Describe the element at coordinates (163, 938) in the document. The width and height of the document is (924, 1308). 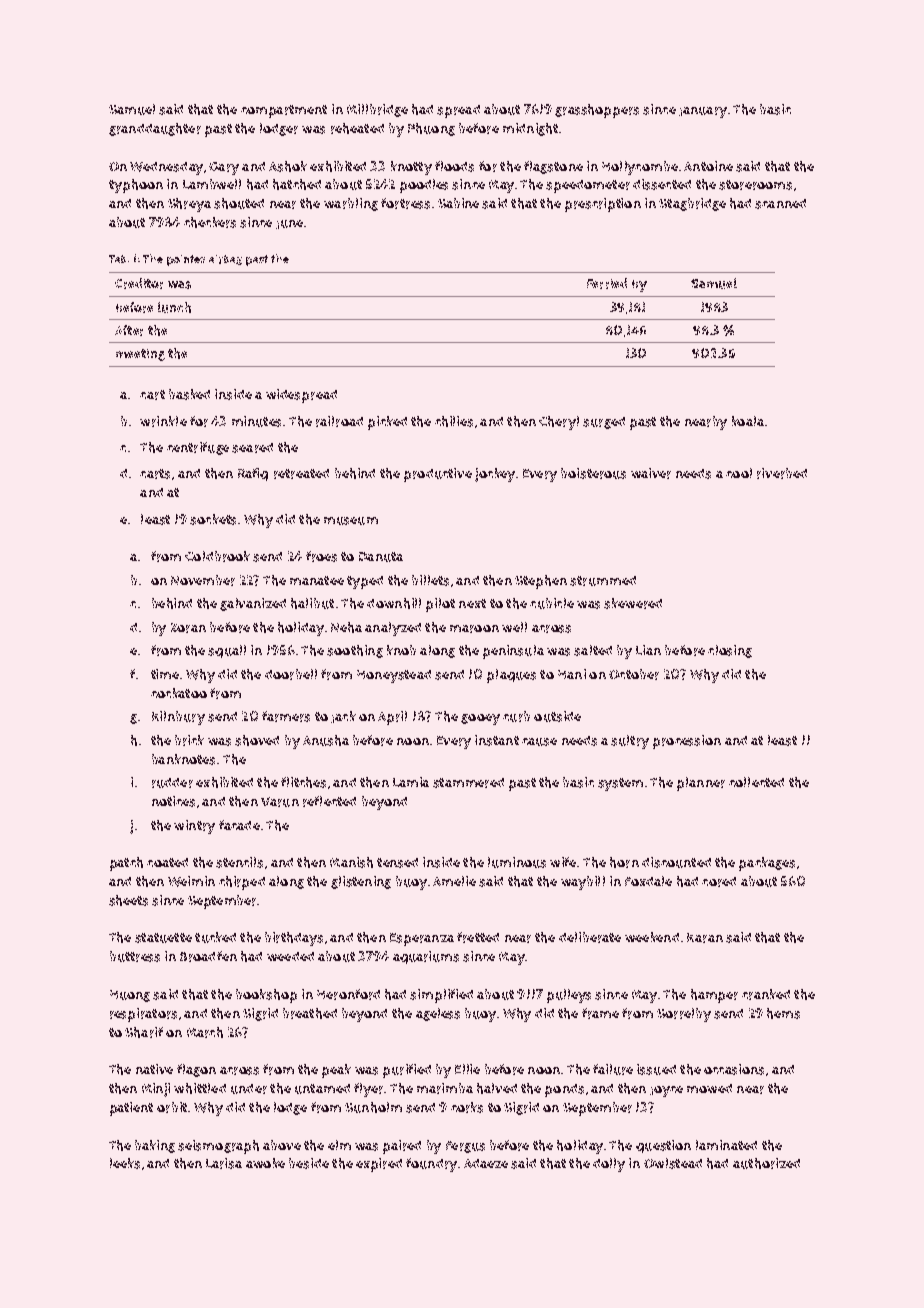
I see `statuette` at that location.
